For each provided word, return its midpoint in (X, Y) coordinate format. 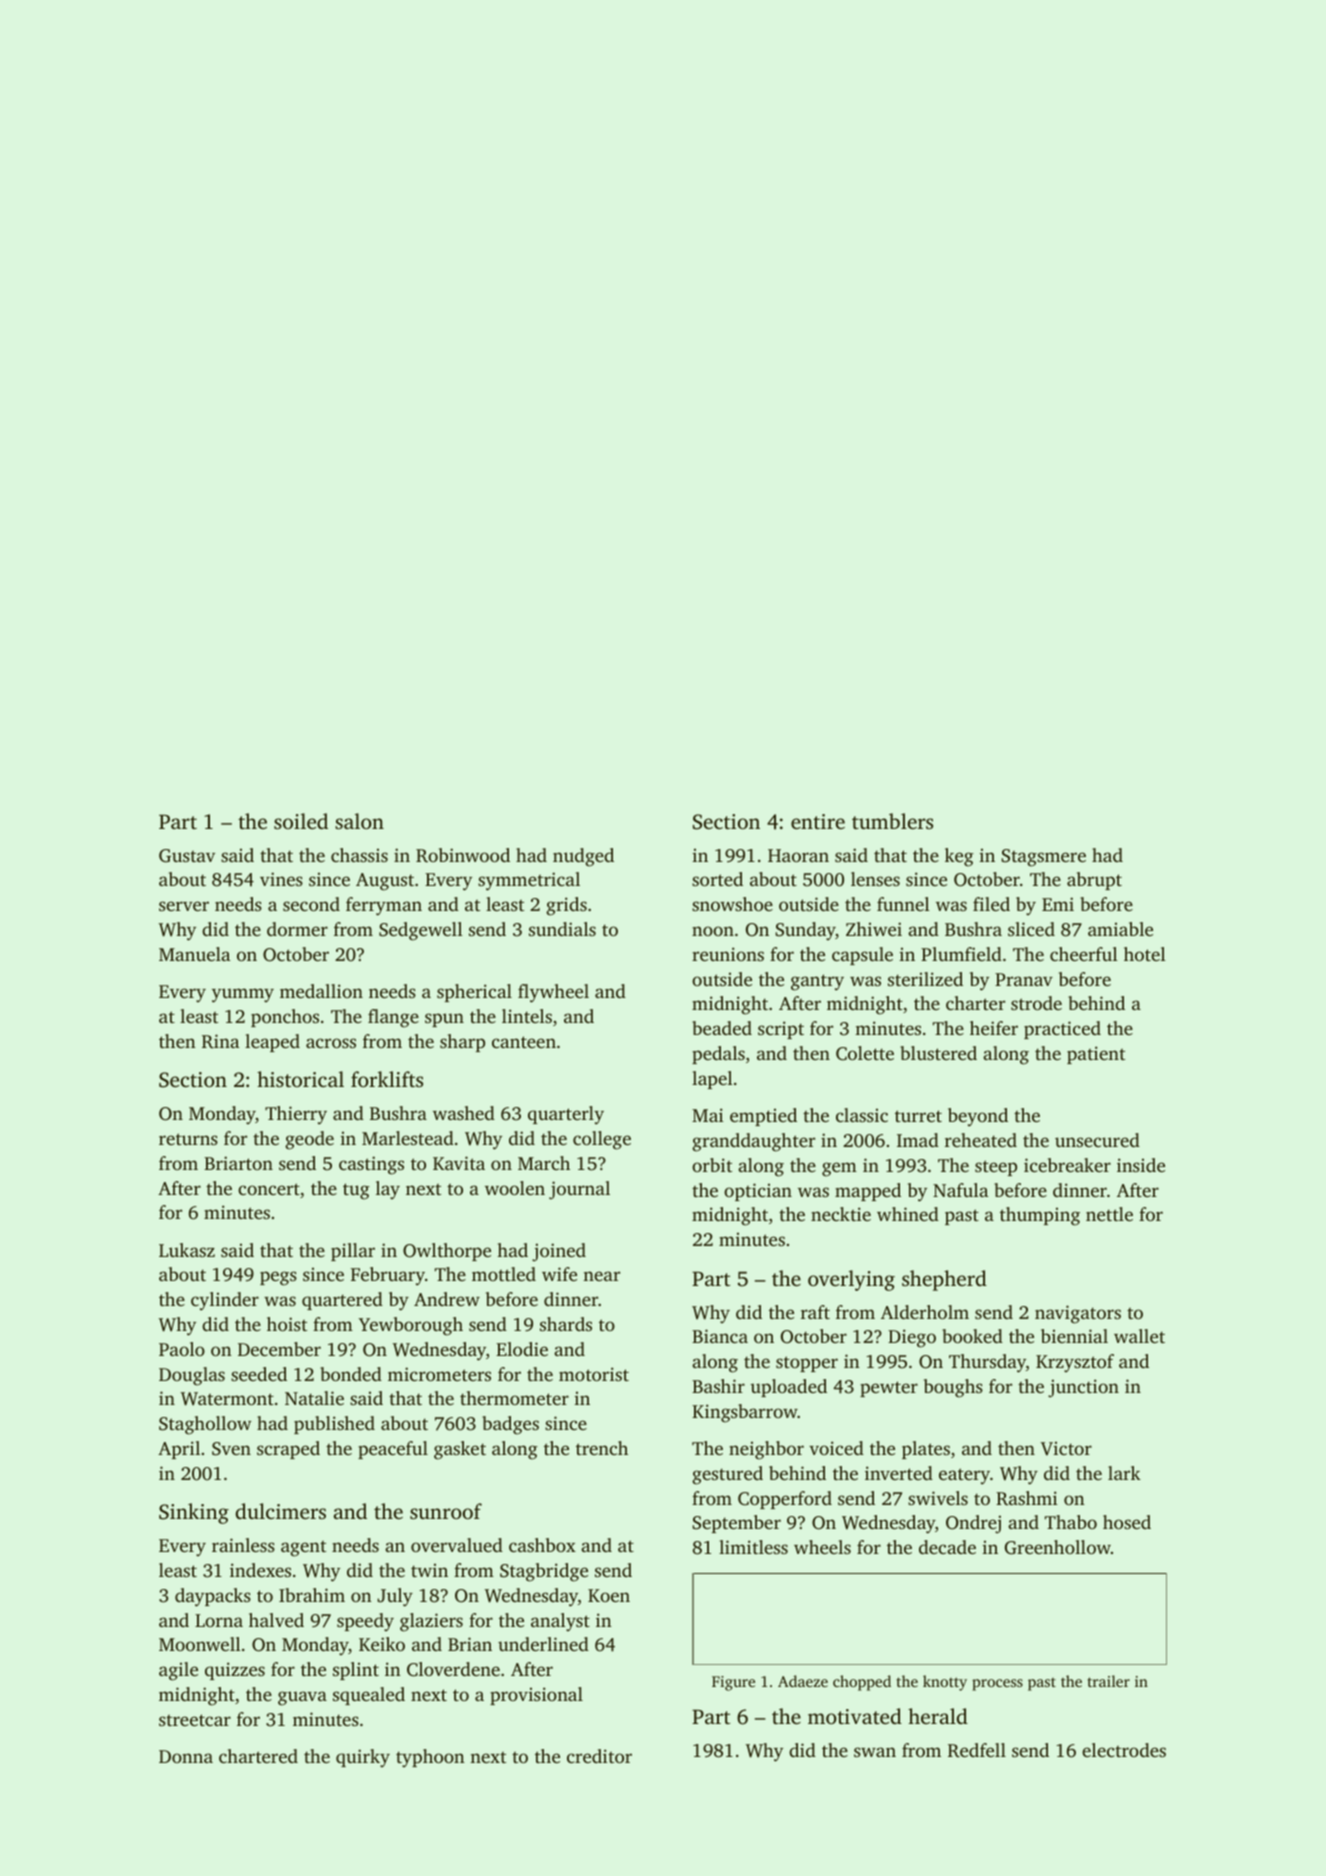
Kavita (459, 1163)
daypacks (213, 1597)
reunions (728, 954)
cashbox (542, 1545)
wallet (1139, 1336)
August (385, 882)
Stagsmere (1043, 858)
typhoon (430, 1758)
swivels (938, 1498)
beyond (978, 1117)
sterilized (925, 979)
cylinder (225, 1301)
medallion (321, 991)
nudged (583, 857)
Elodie (522, 1349)
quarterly (566, 1115)
